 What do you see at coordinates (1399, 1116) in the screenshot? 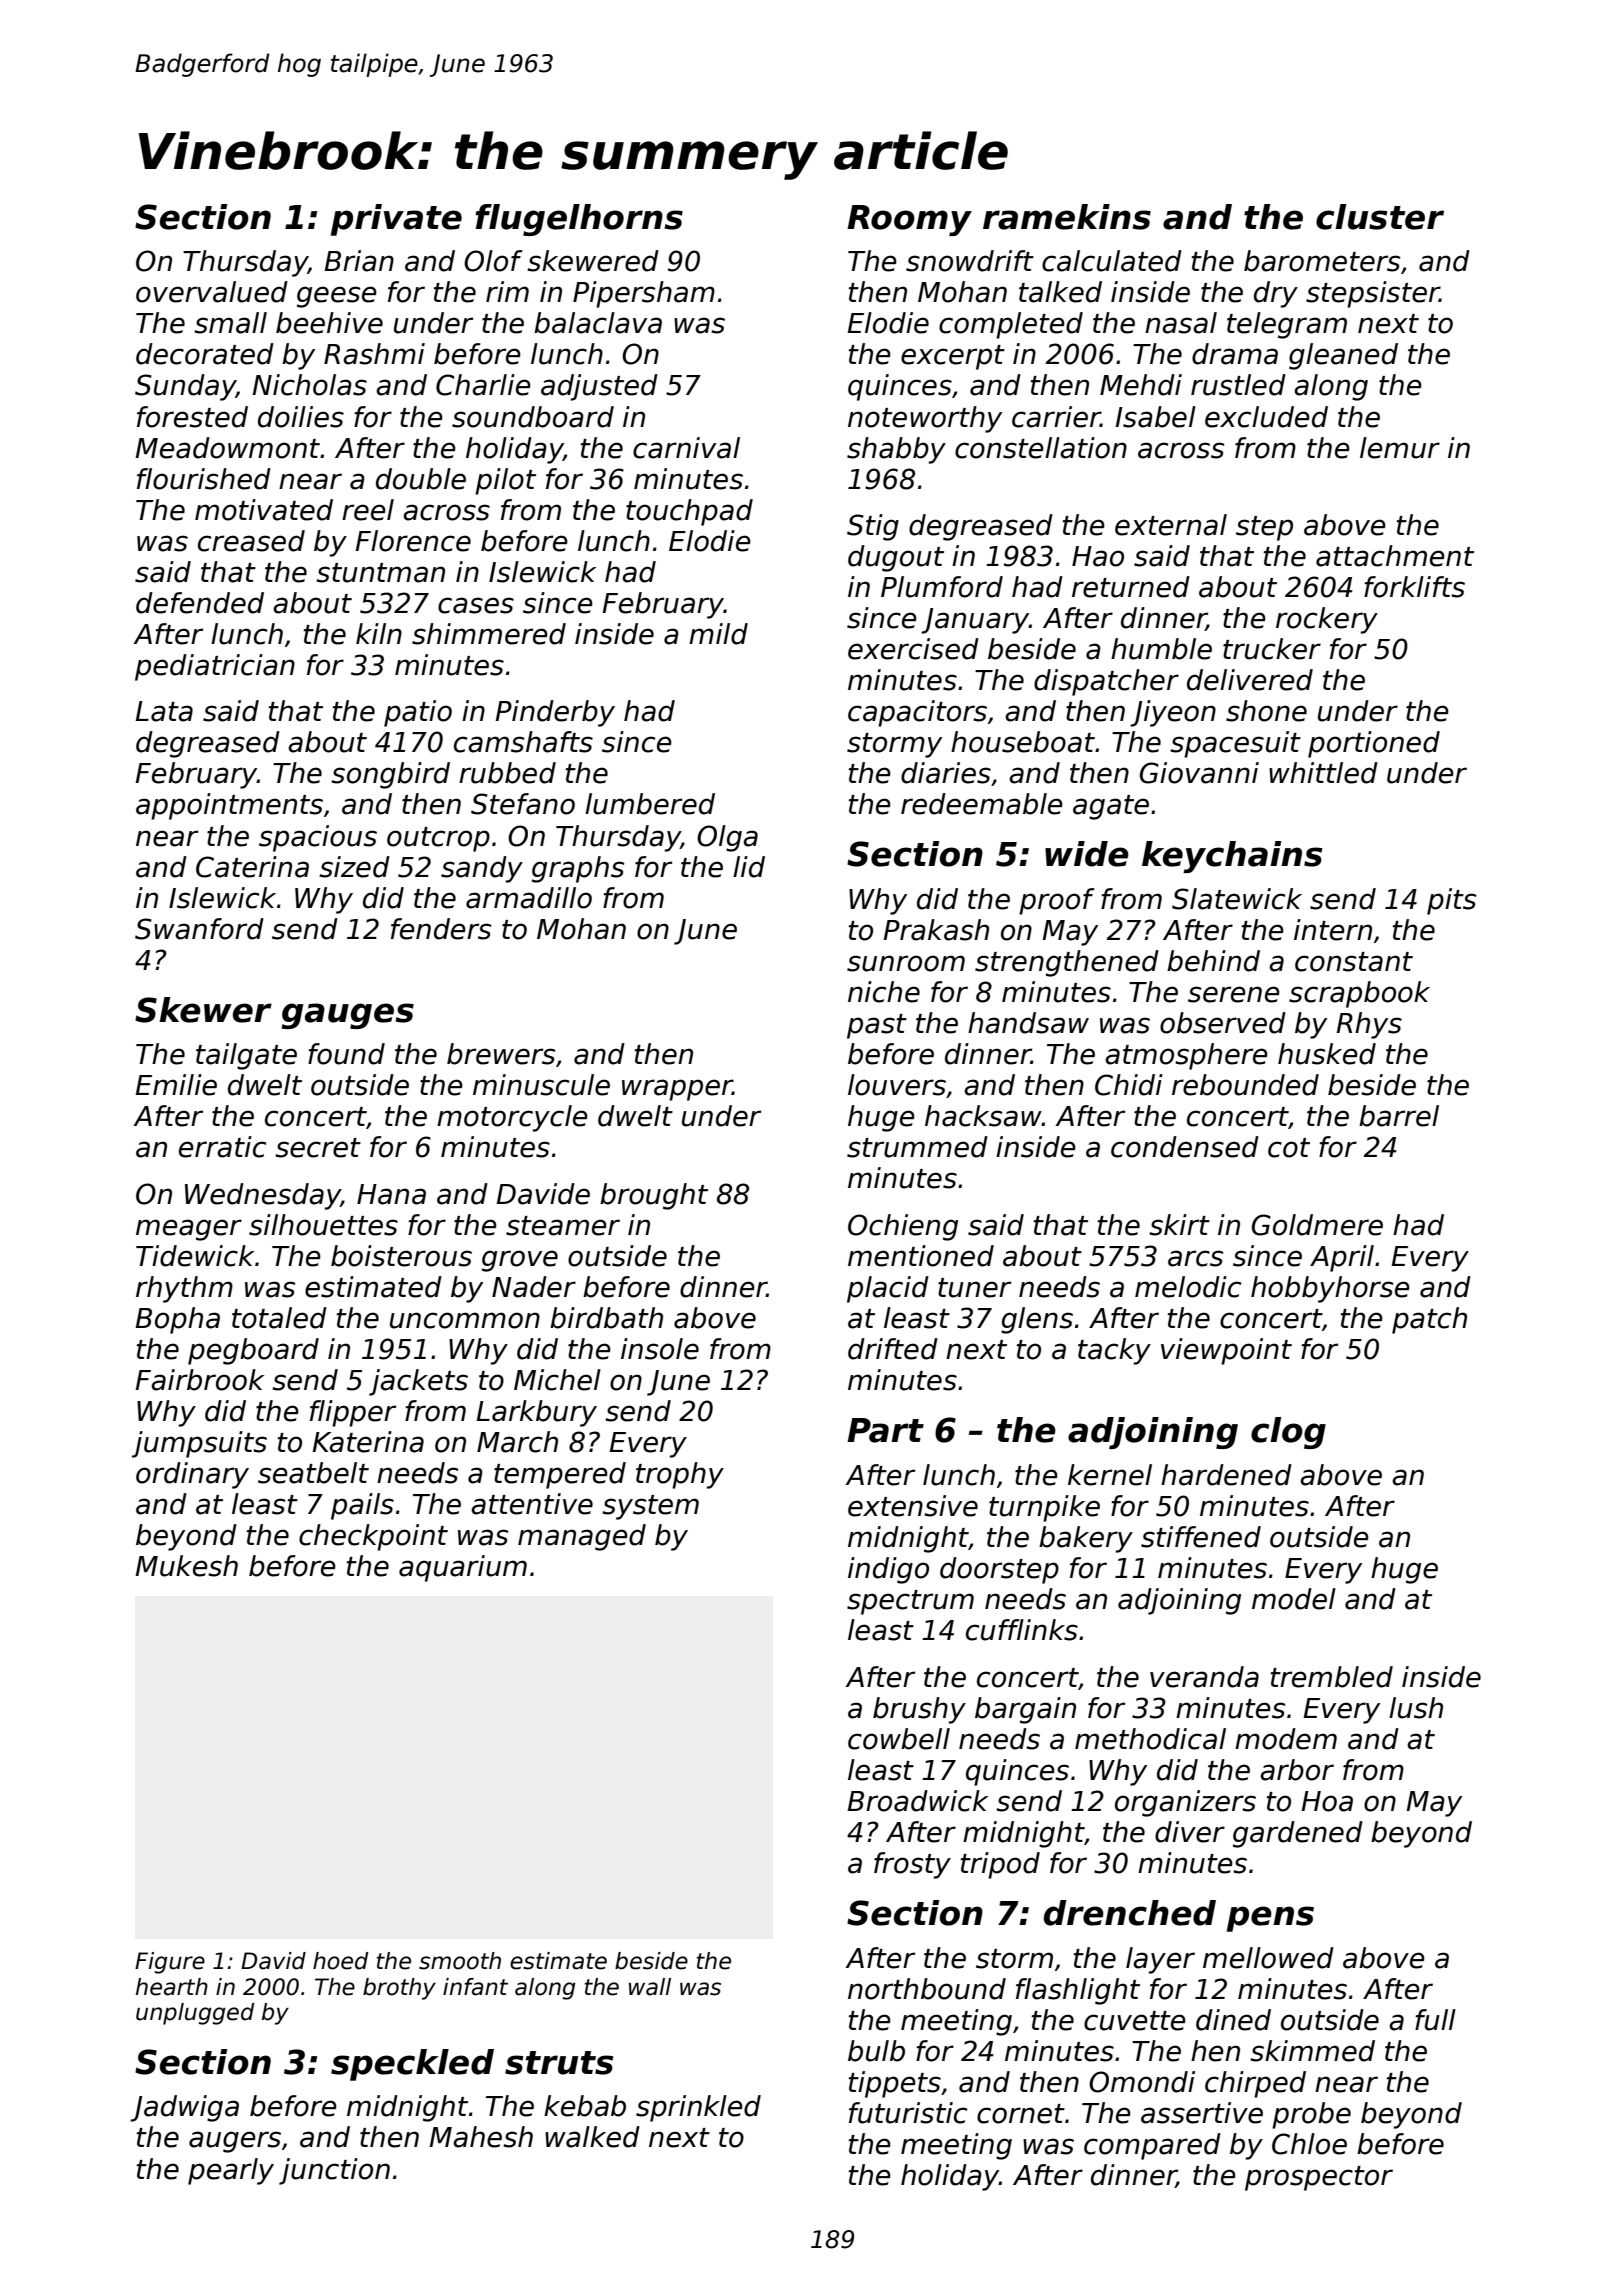
I see `barrel` at bounding box center [1399, 1116].
